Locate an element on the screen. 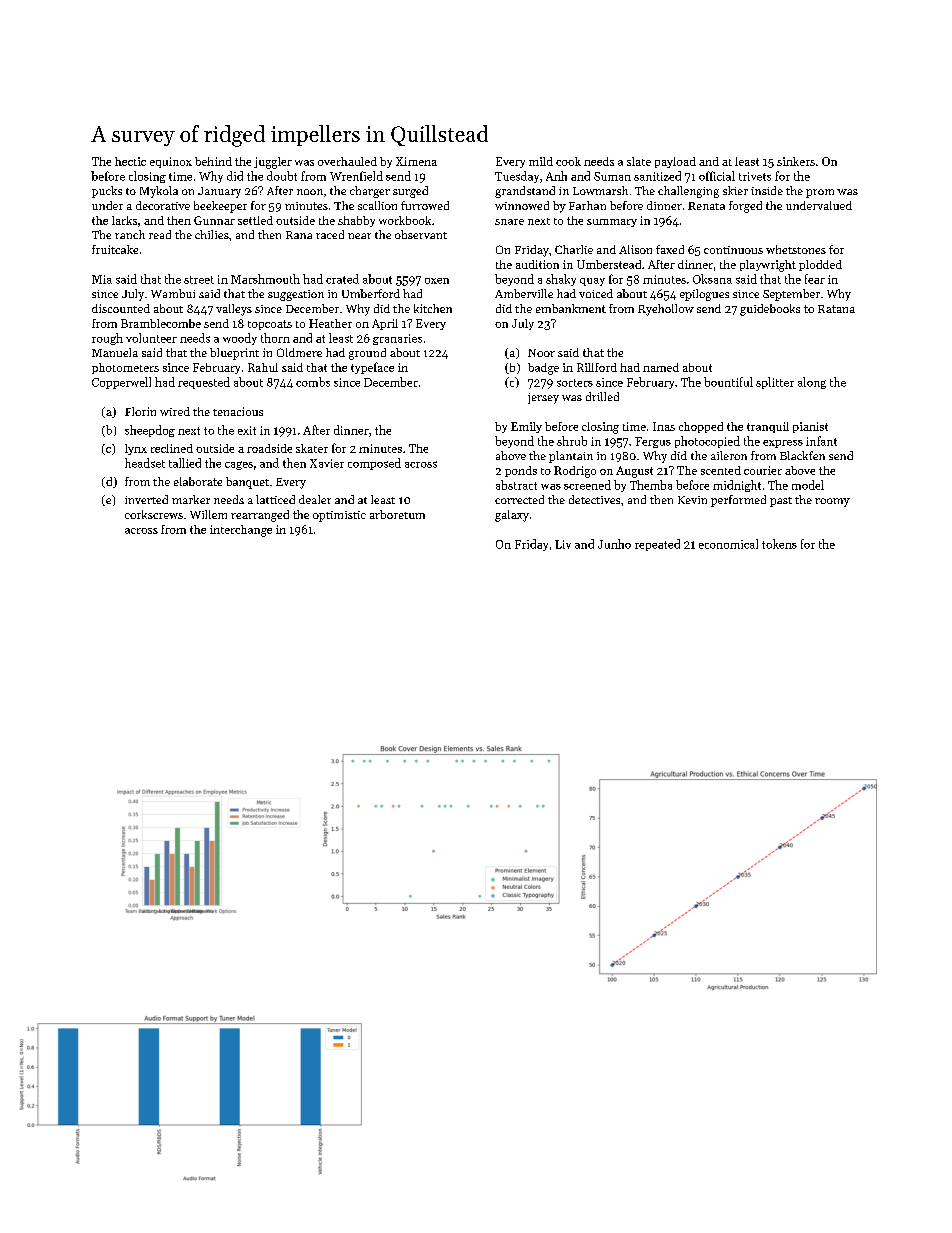 The width and height of the screenshot is (952, 1233). tokens is located at coordinates (779, 544).
